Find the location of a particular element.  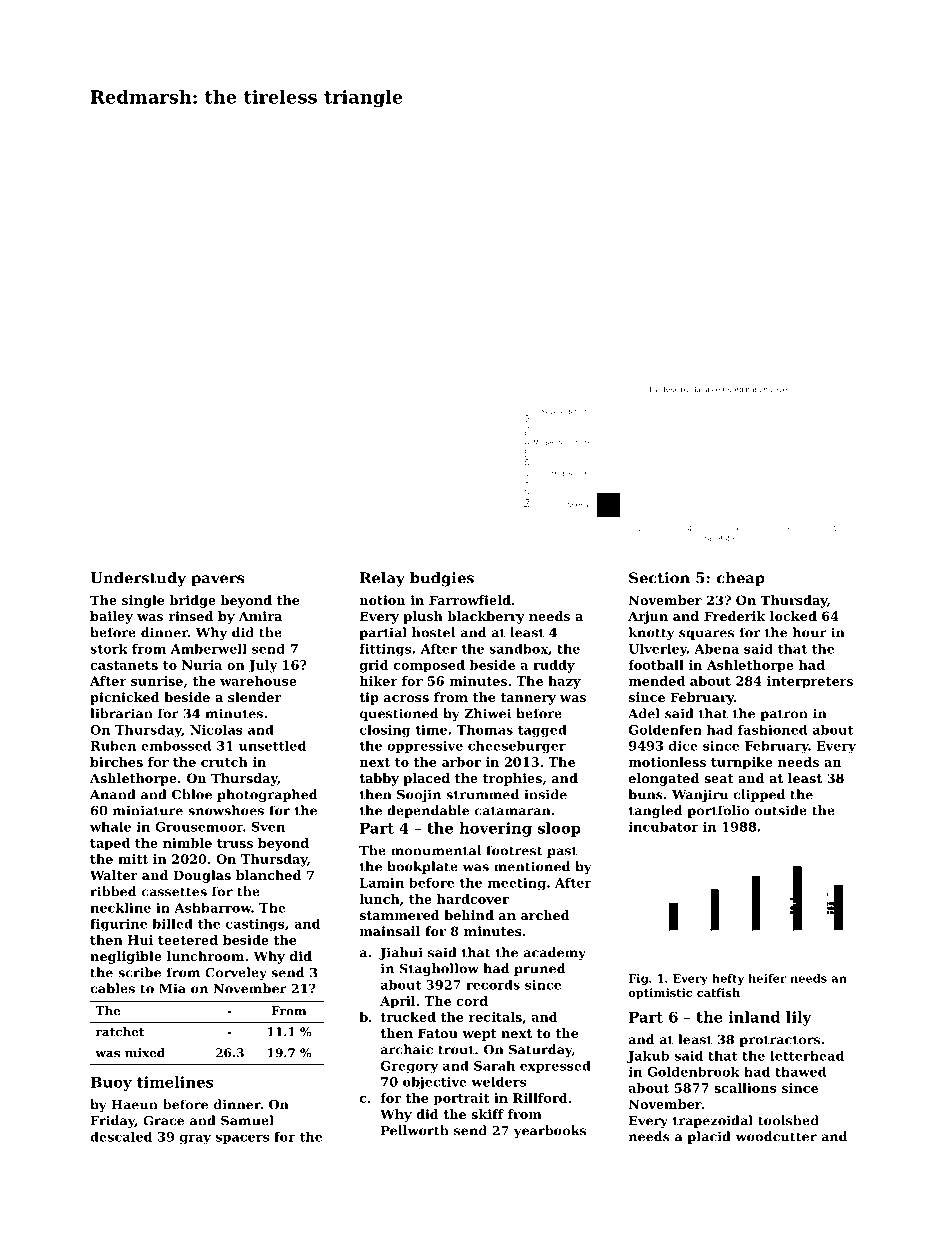

cheap is located at coordinates (741, 579).
